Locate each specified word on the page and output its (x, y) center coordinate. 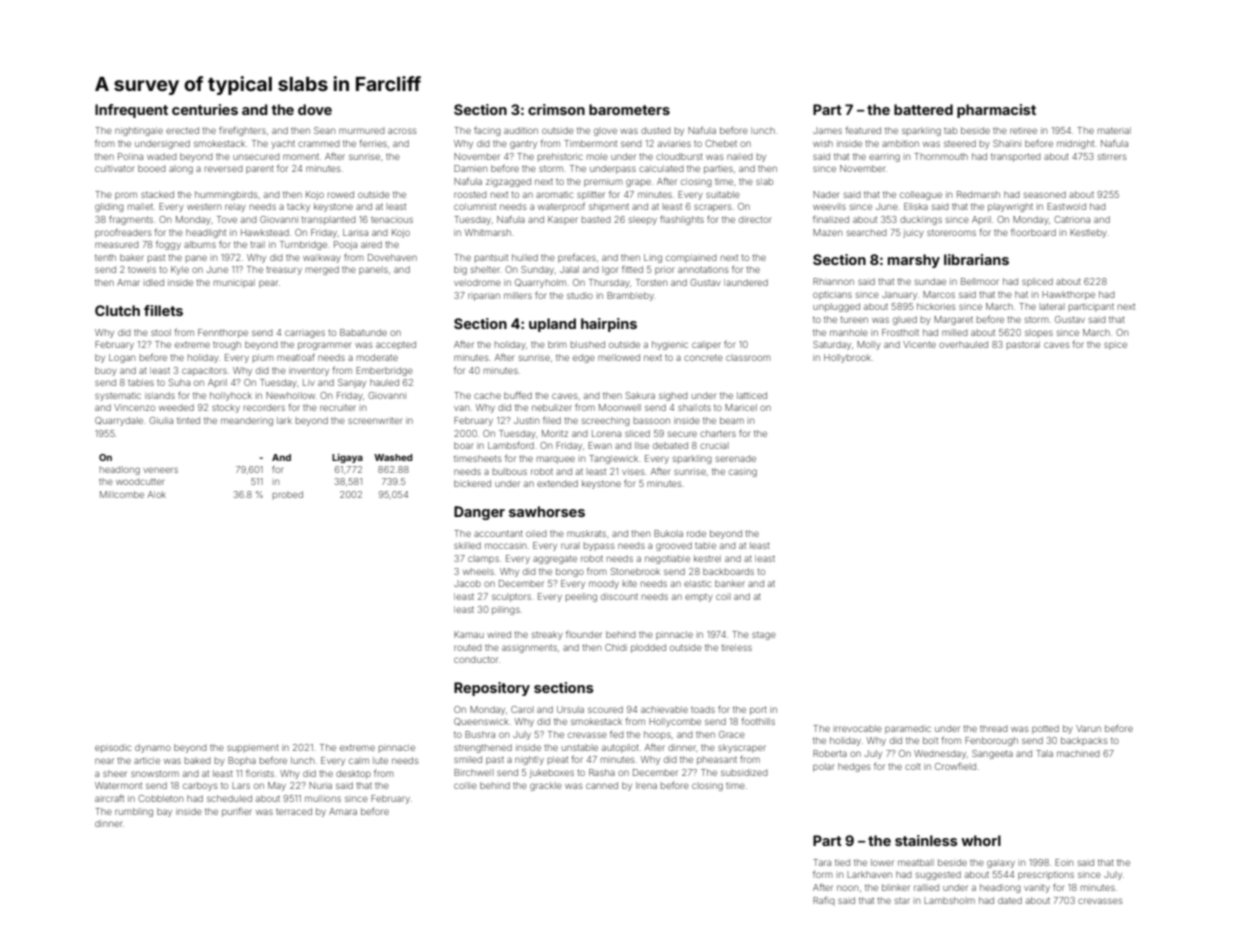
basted (596, 219)
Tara (822, 862)
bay (164, 812)
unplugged (836, 307)
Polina (130, 156)
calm (359, 760)
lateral (1052, 306)
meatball (916, 862)
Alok (157, 494)
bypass (599, 546)
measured (117, 245)
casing (743, 472)
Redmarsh (978, 194)
